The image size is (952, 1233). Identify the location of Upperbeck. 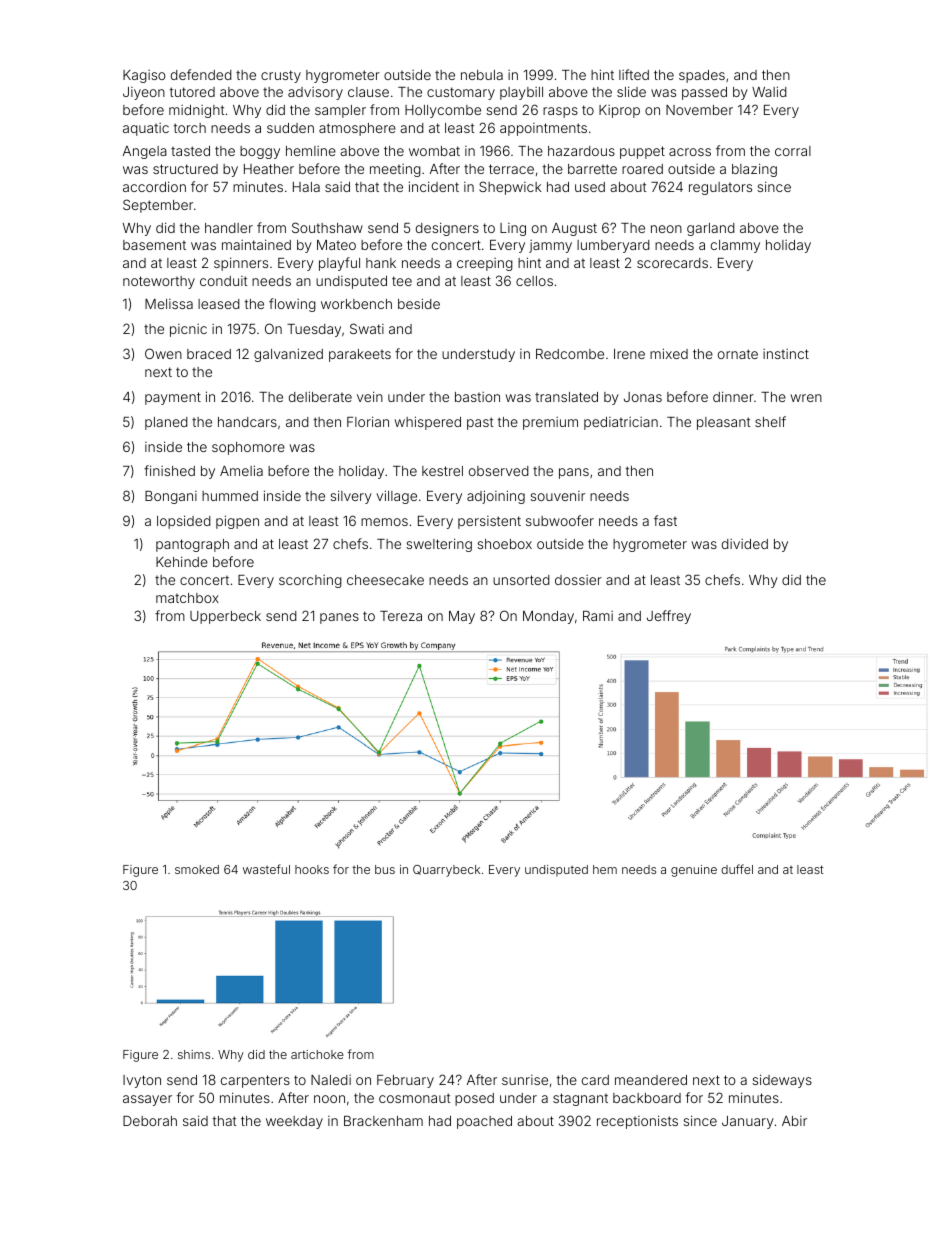
(225, 617).
